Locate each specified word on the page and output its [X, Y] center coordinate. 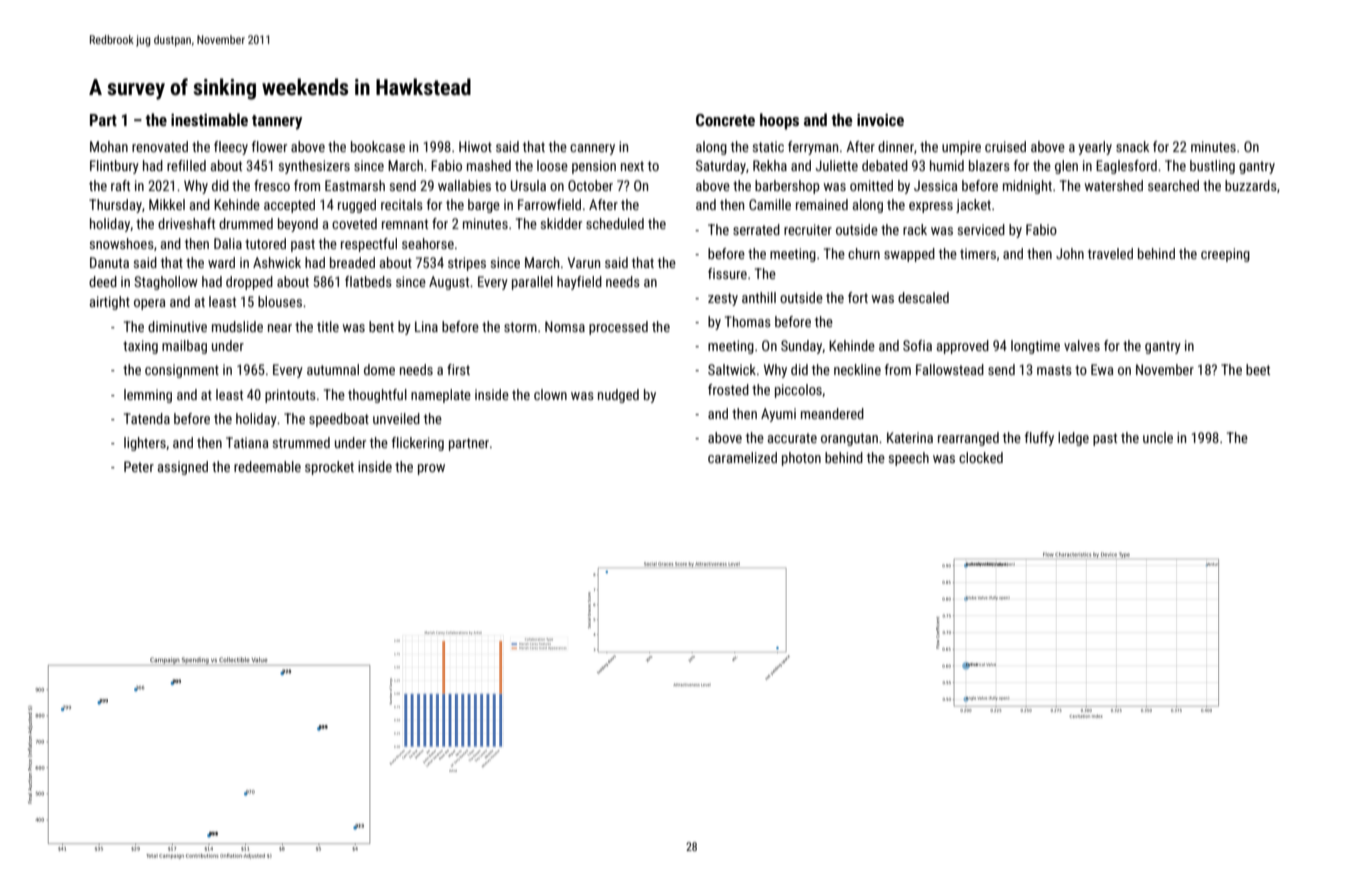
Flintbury [114, 167]
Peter [139, 466]
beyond [298, 225]
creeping [1225, 255]
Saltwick [732, 369]
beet [1258, 369]
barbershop [787, 187]
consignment [182, 371]
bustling [1212, 167]
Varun [584, 262]
